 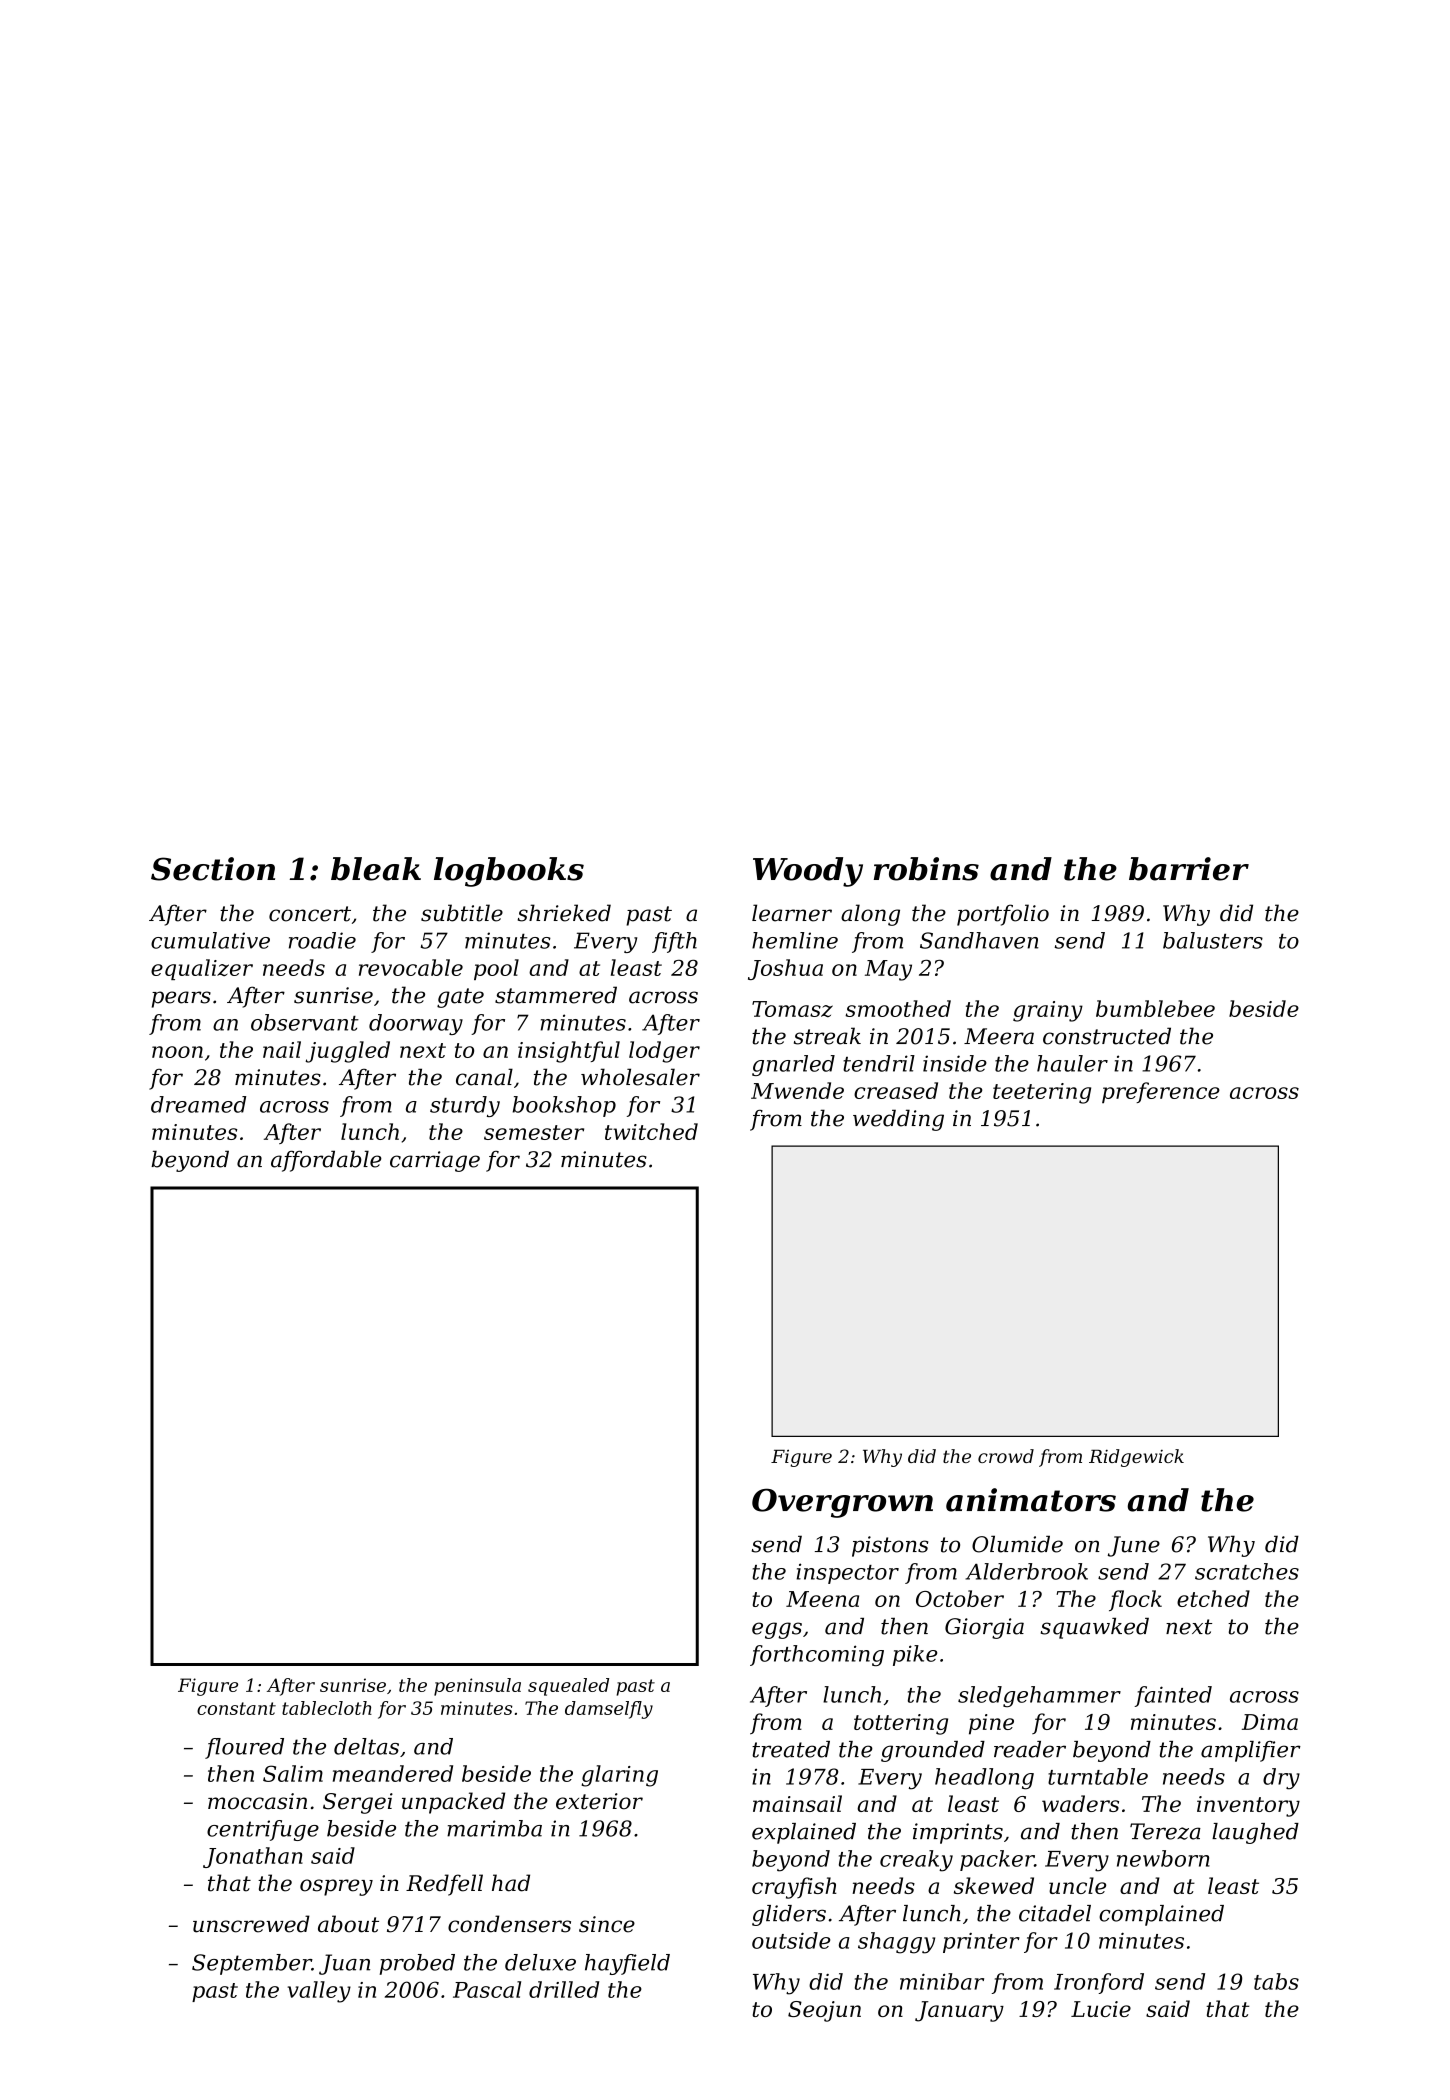 What do you see at coordinates (435, 1161) in the screenshot?
I see `carriage` at bounding box center [435, 1161].
